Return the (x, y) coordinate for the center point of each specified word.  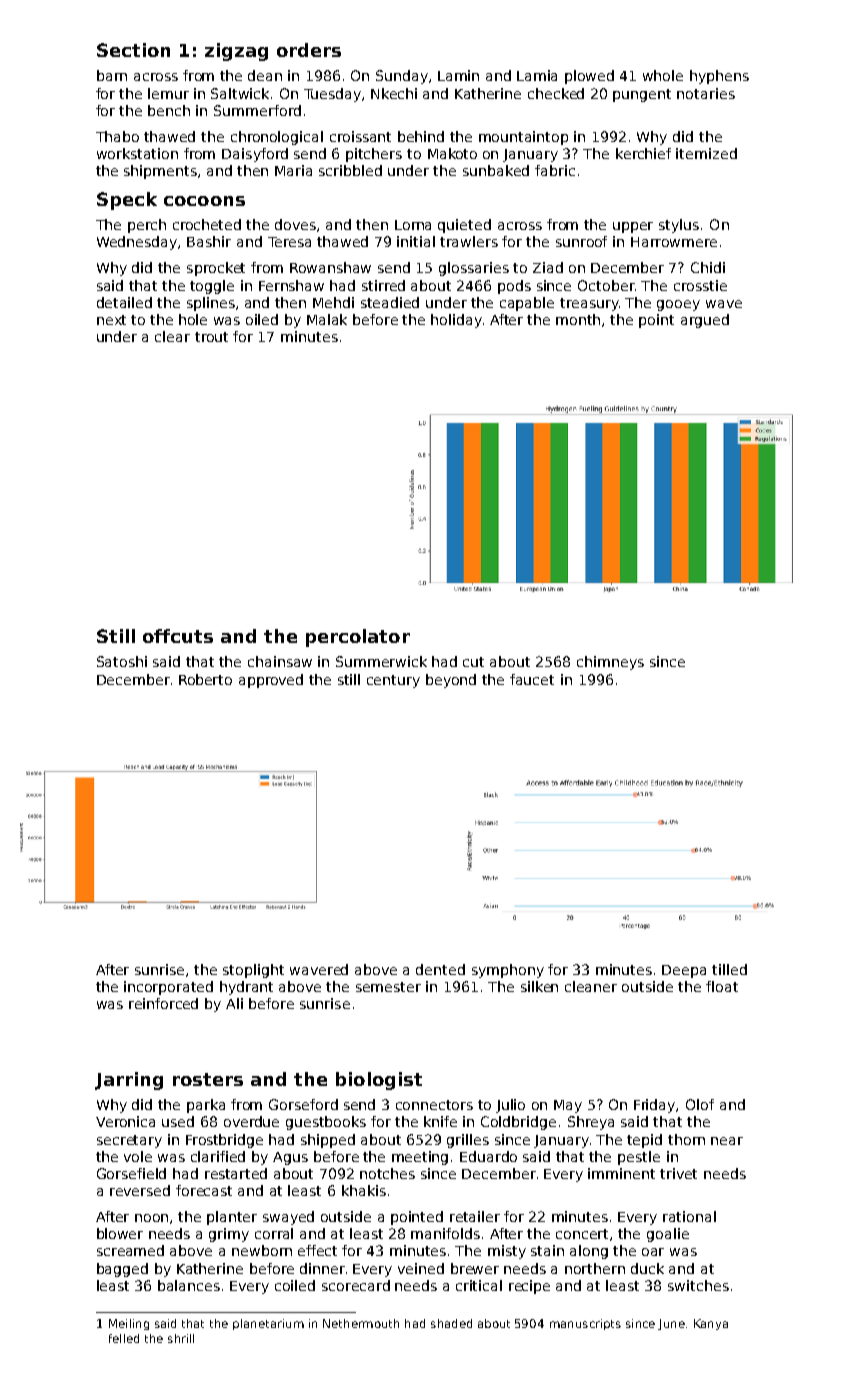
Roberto (205, 679)
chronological (277, 138)
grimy (229, 1235)
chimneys (610, 663)
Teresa (289, 242)
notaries (706, 93)
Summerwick (381, 661)
